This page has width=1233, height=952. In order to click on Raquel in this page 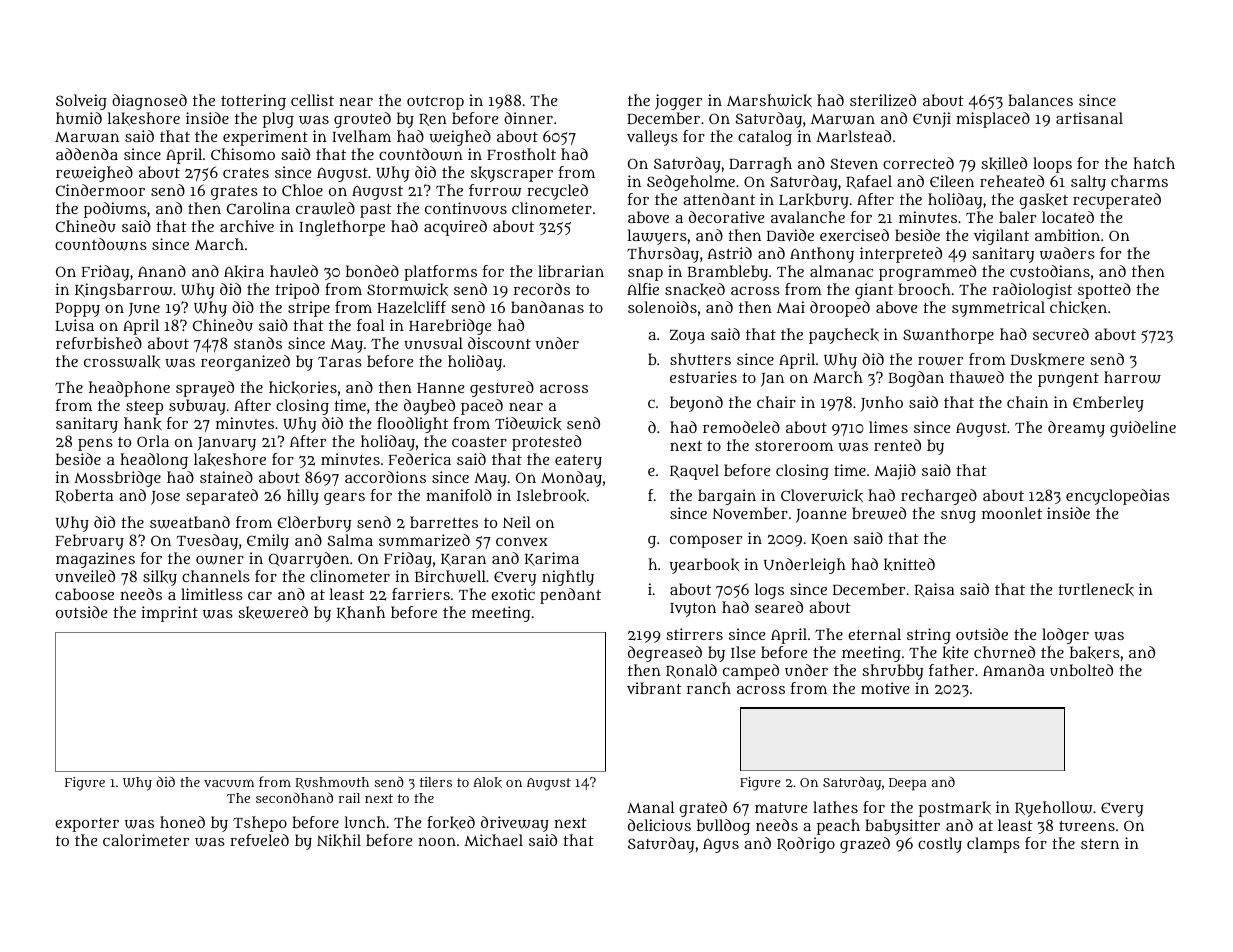, I will do `click(694, 472)`.
